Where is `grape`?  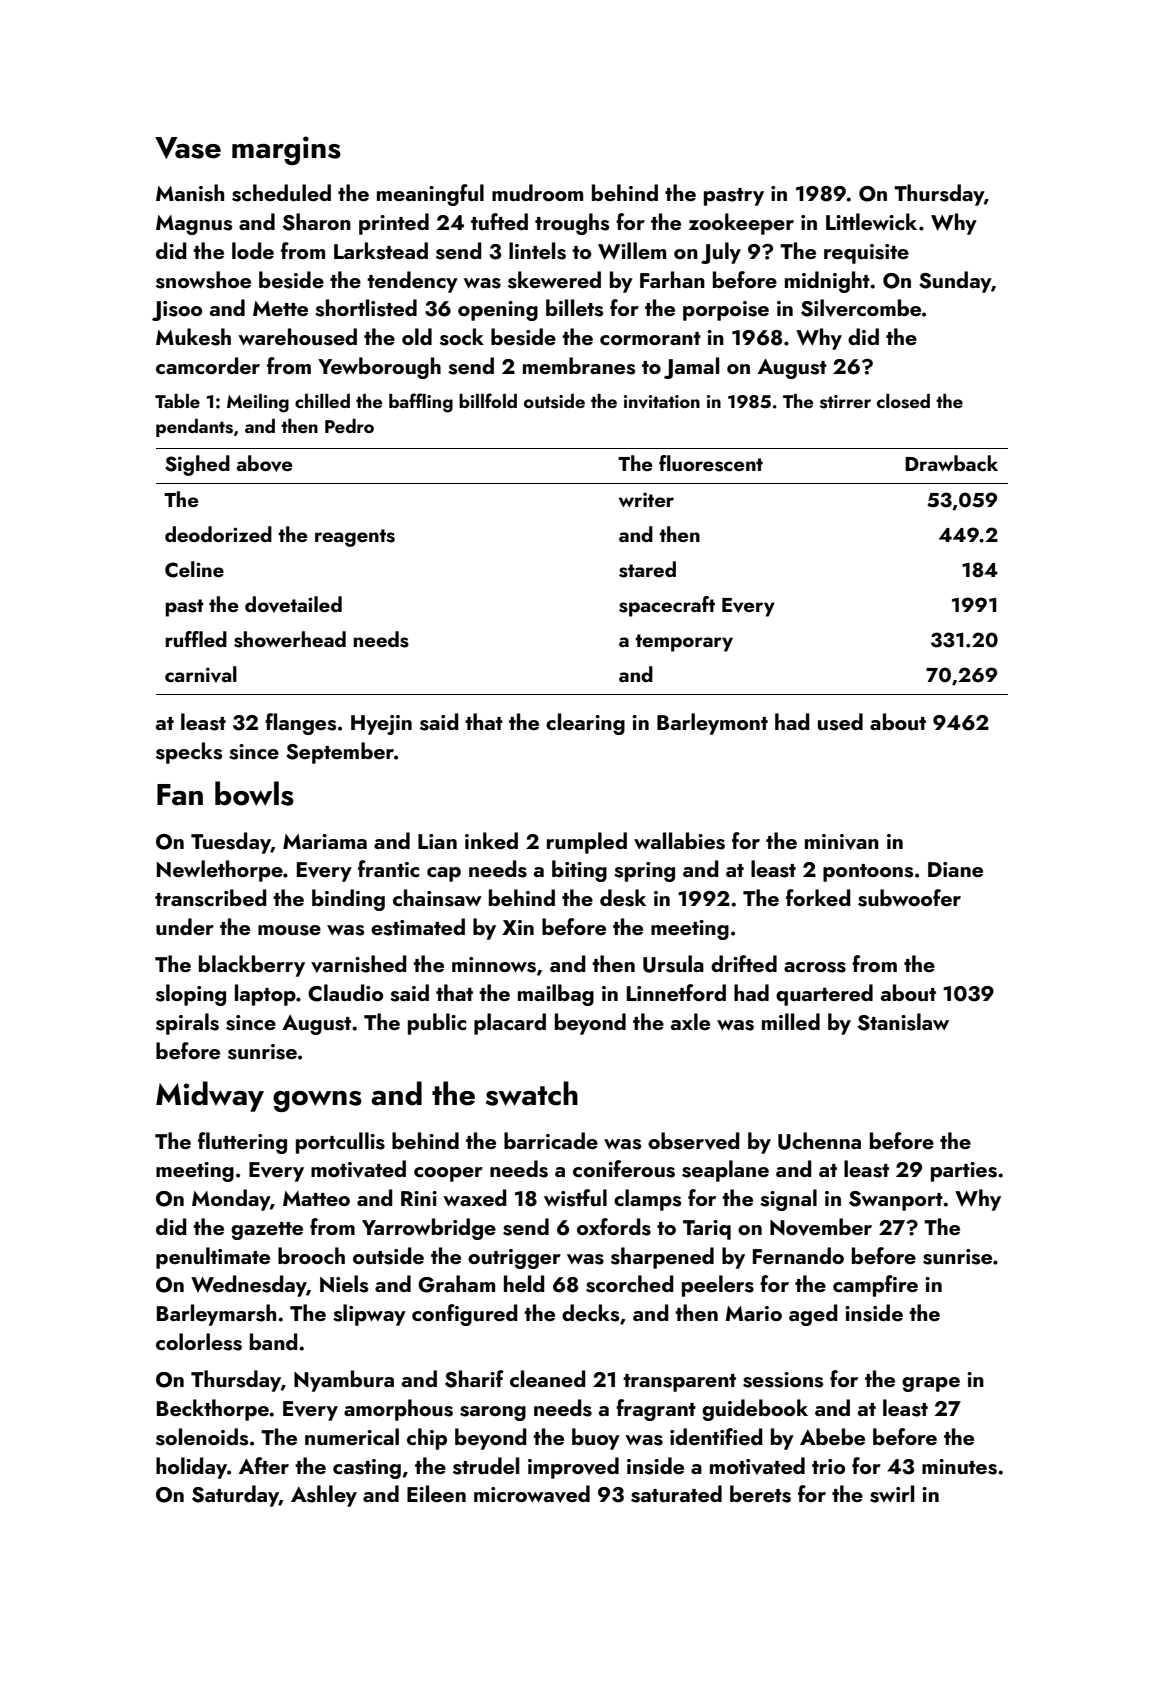
grape is located at coordinates (931, 1384).
